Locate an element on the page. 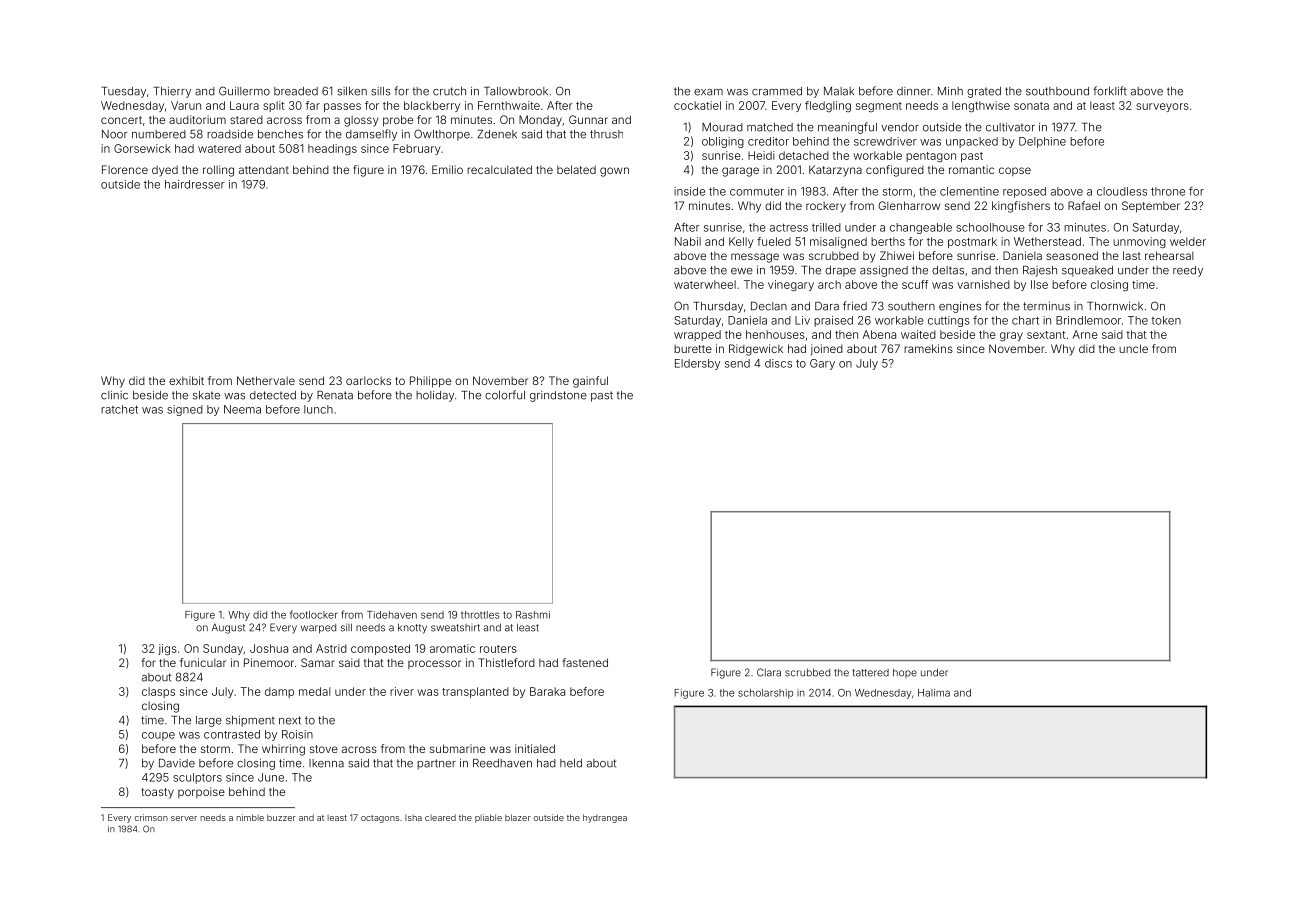  Renata is located at coordinates (335, 395).
